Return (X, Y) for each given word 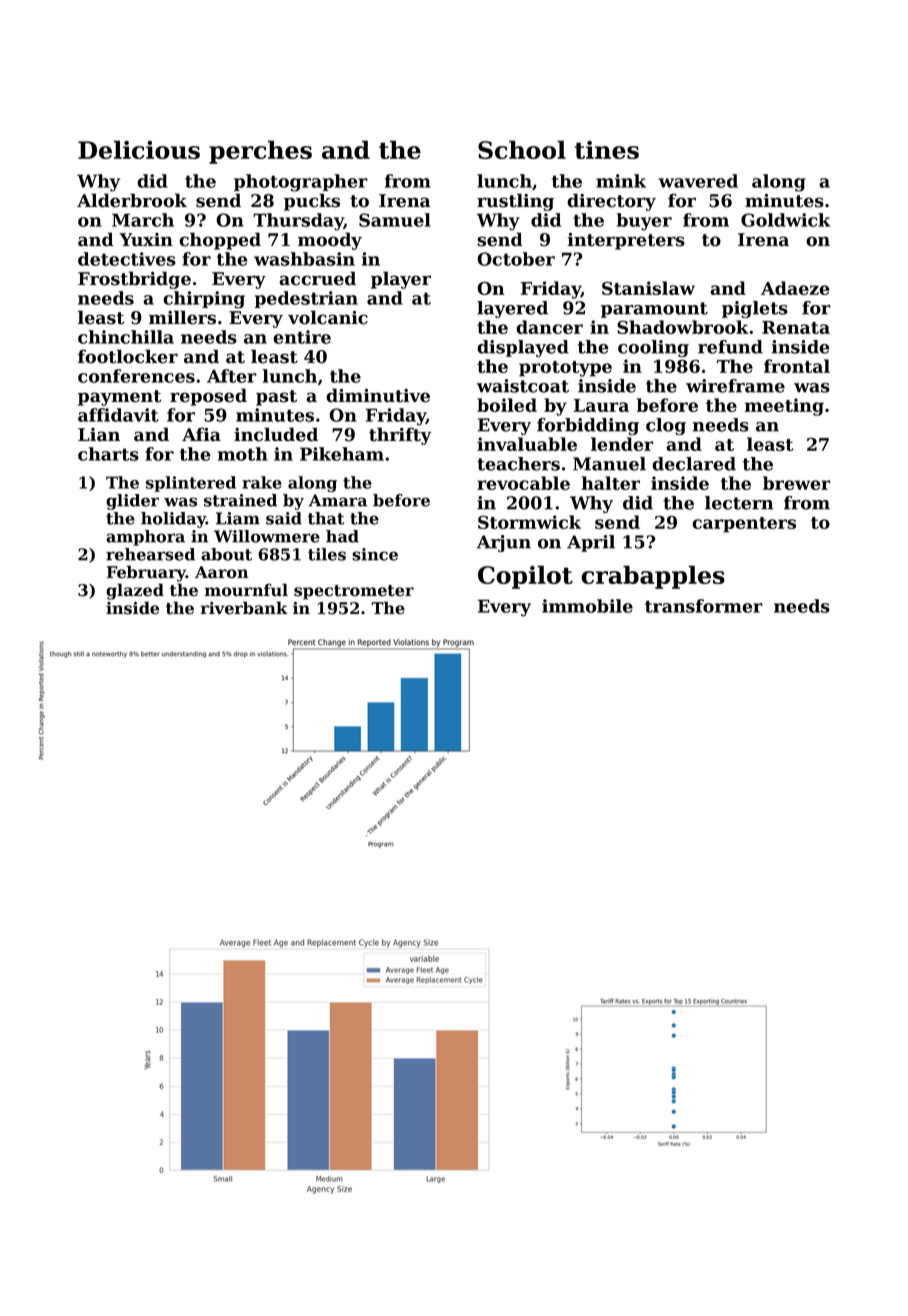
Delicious (139, 149)
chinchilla (126, 337)
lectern (739, 503)
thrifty (400, 436)
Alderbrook (132, 200)
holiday (173, 520)
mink (621, 181)
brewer (797, 483)
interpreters (626, 241)
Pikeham (342, 454)
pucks (312, 202)
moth (243, 454)
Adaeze (795, 288)
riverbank (244, 608)
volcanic (328, 317)
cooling (653, 348)
